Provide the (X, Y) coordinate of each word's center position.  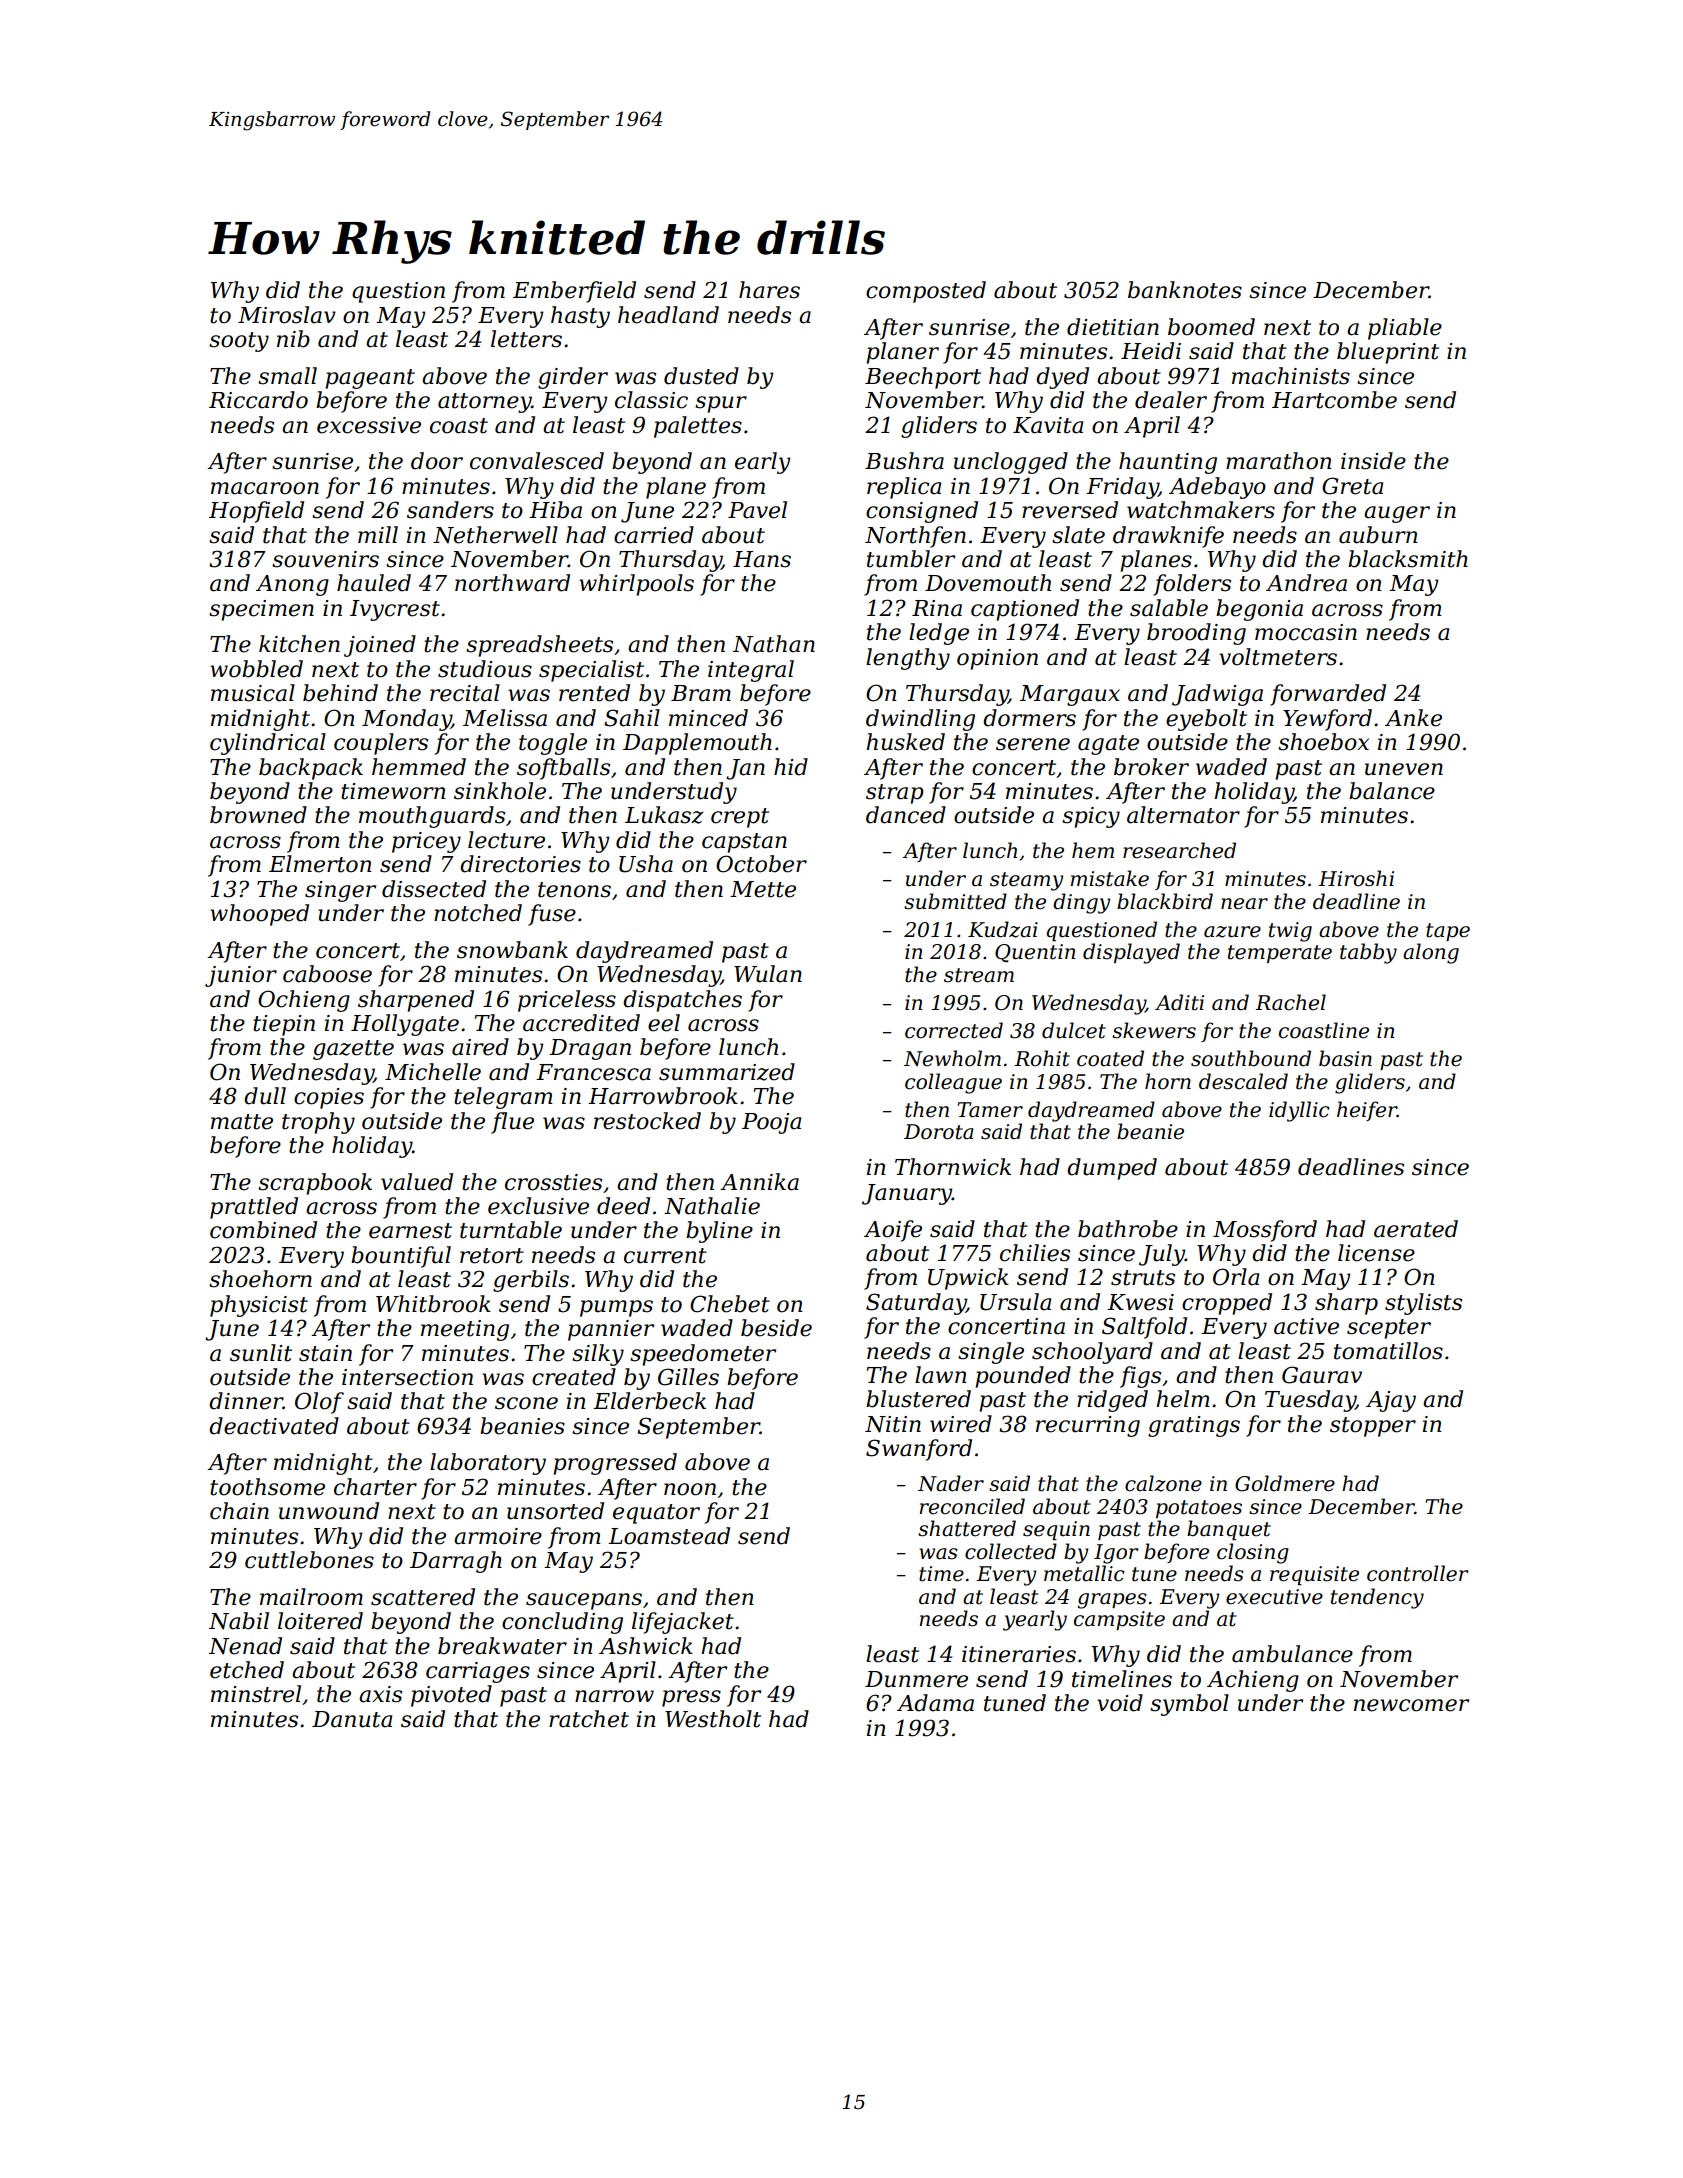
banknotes (1185, 290)
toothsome (267, 1487)
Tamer (990, 1110)
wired (961, 1424)
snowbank (512, 950)
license (1376, 1253)
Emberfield (574, 292)
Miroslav (287, 315)
